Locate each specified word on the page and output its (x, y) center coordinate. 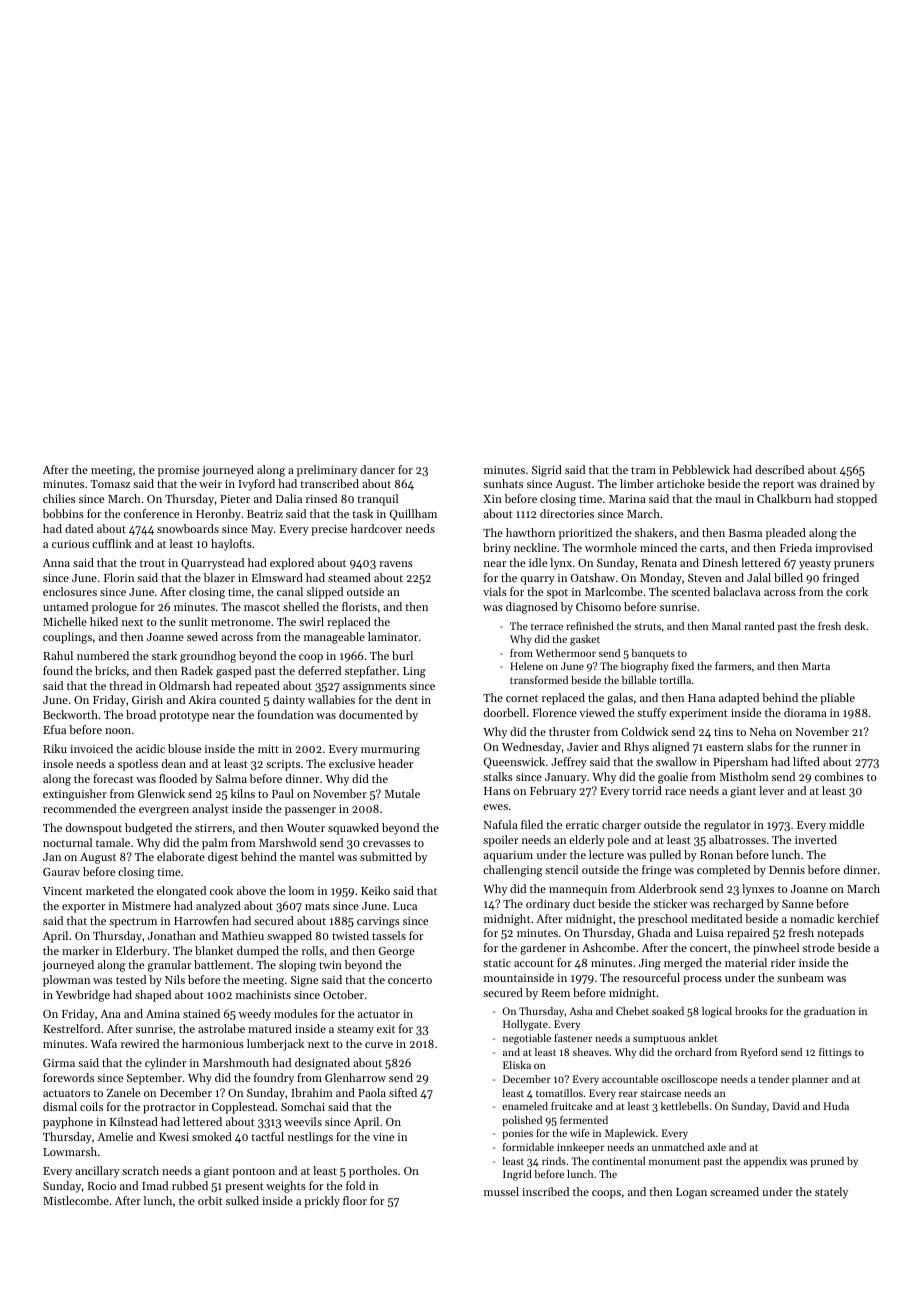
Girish (147, 699)
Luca (405, 906)
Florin (119, 577)
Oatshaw (593, 577)
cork (857, 591)
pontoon (253, 1173)
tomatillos (559, 1093)
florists (359, 606)
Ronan (716, 855)
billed (788, 577)
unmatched (678, 1147)
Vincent (62, 891)
